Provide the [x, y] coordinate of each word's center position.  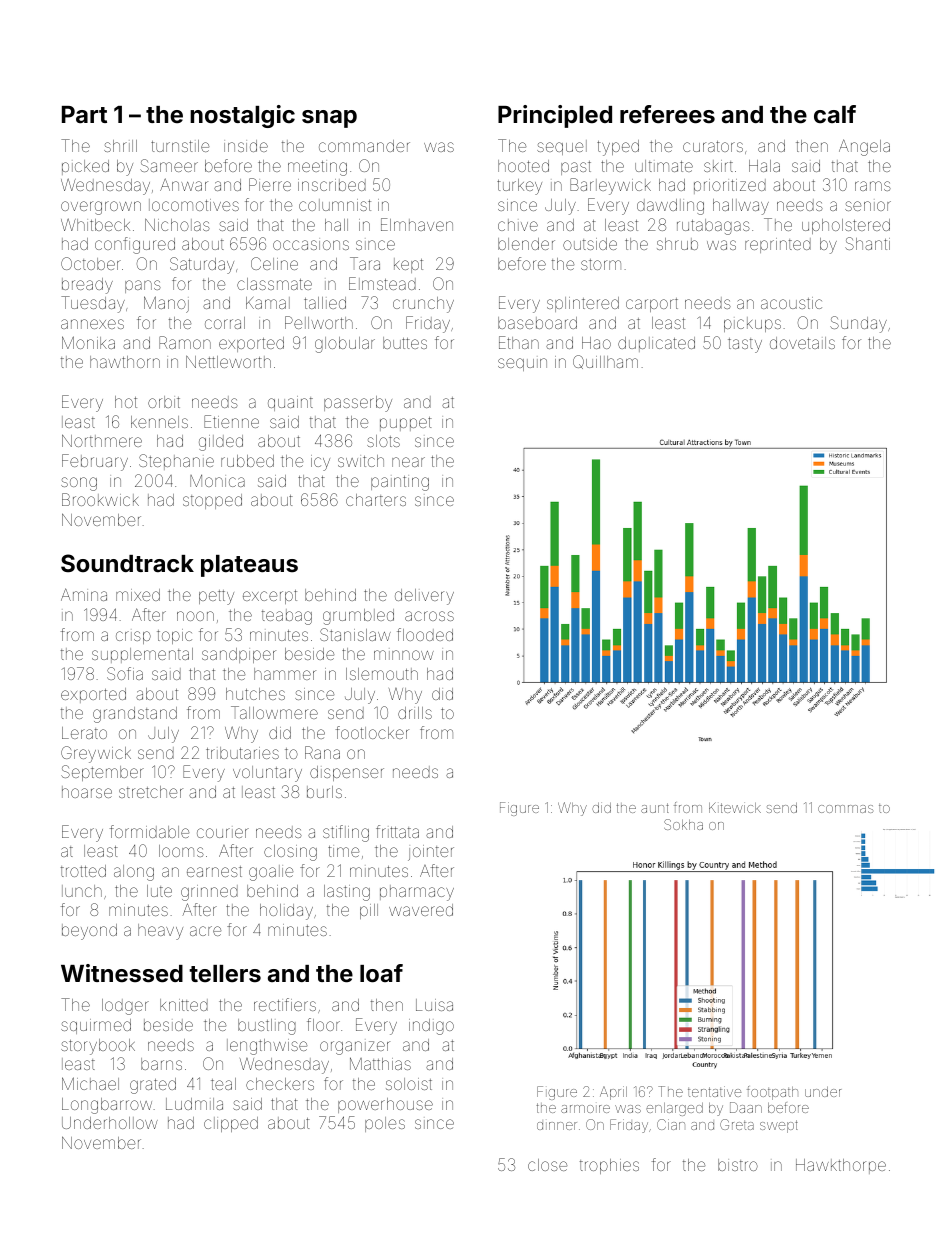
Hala [764, 166]
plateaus [249, 566]
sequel [562, 147]
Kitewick [735, 807]
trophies [609, 1166]
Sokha [683, 824]
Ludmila [194, 1104]
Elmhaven [417, 224]
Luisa [434, 1005]
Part [84, 115]
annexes [92, 324]
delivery [424, 597]
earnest [214, 871]
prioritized [730, 186]
